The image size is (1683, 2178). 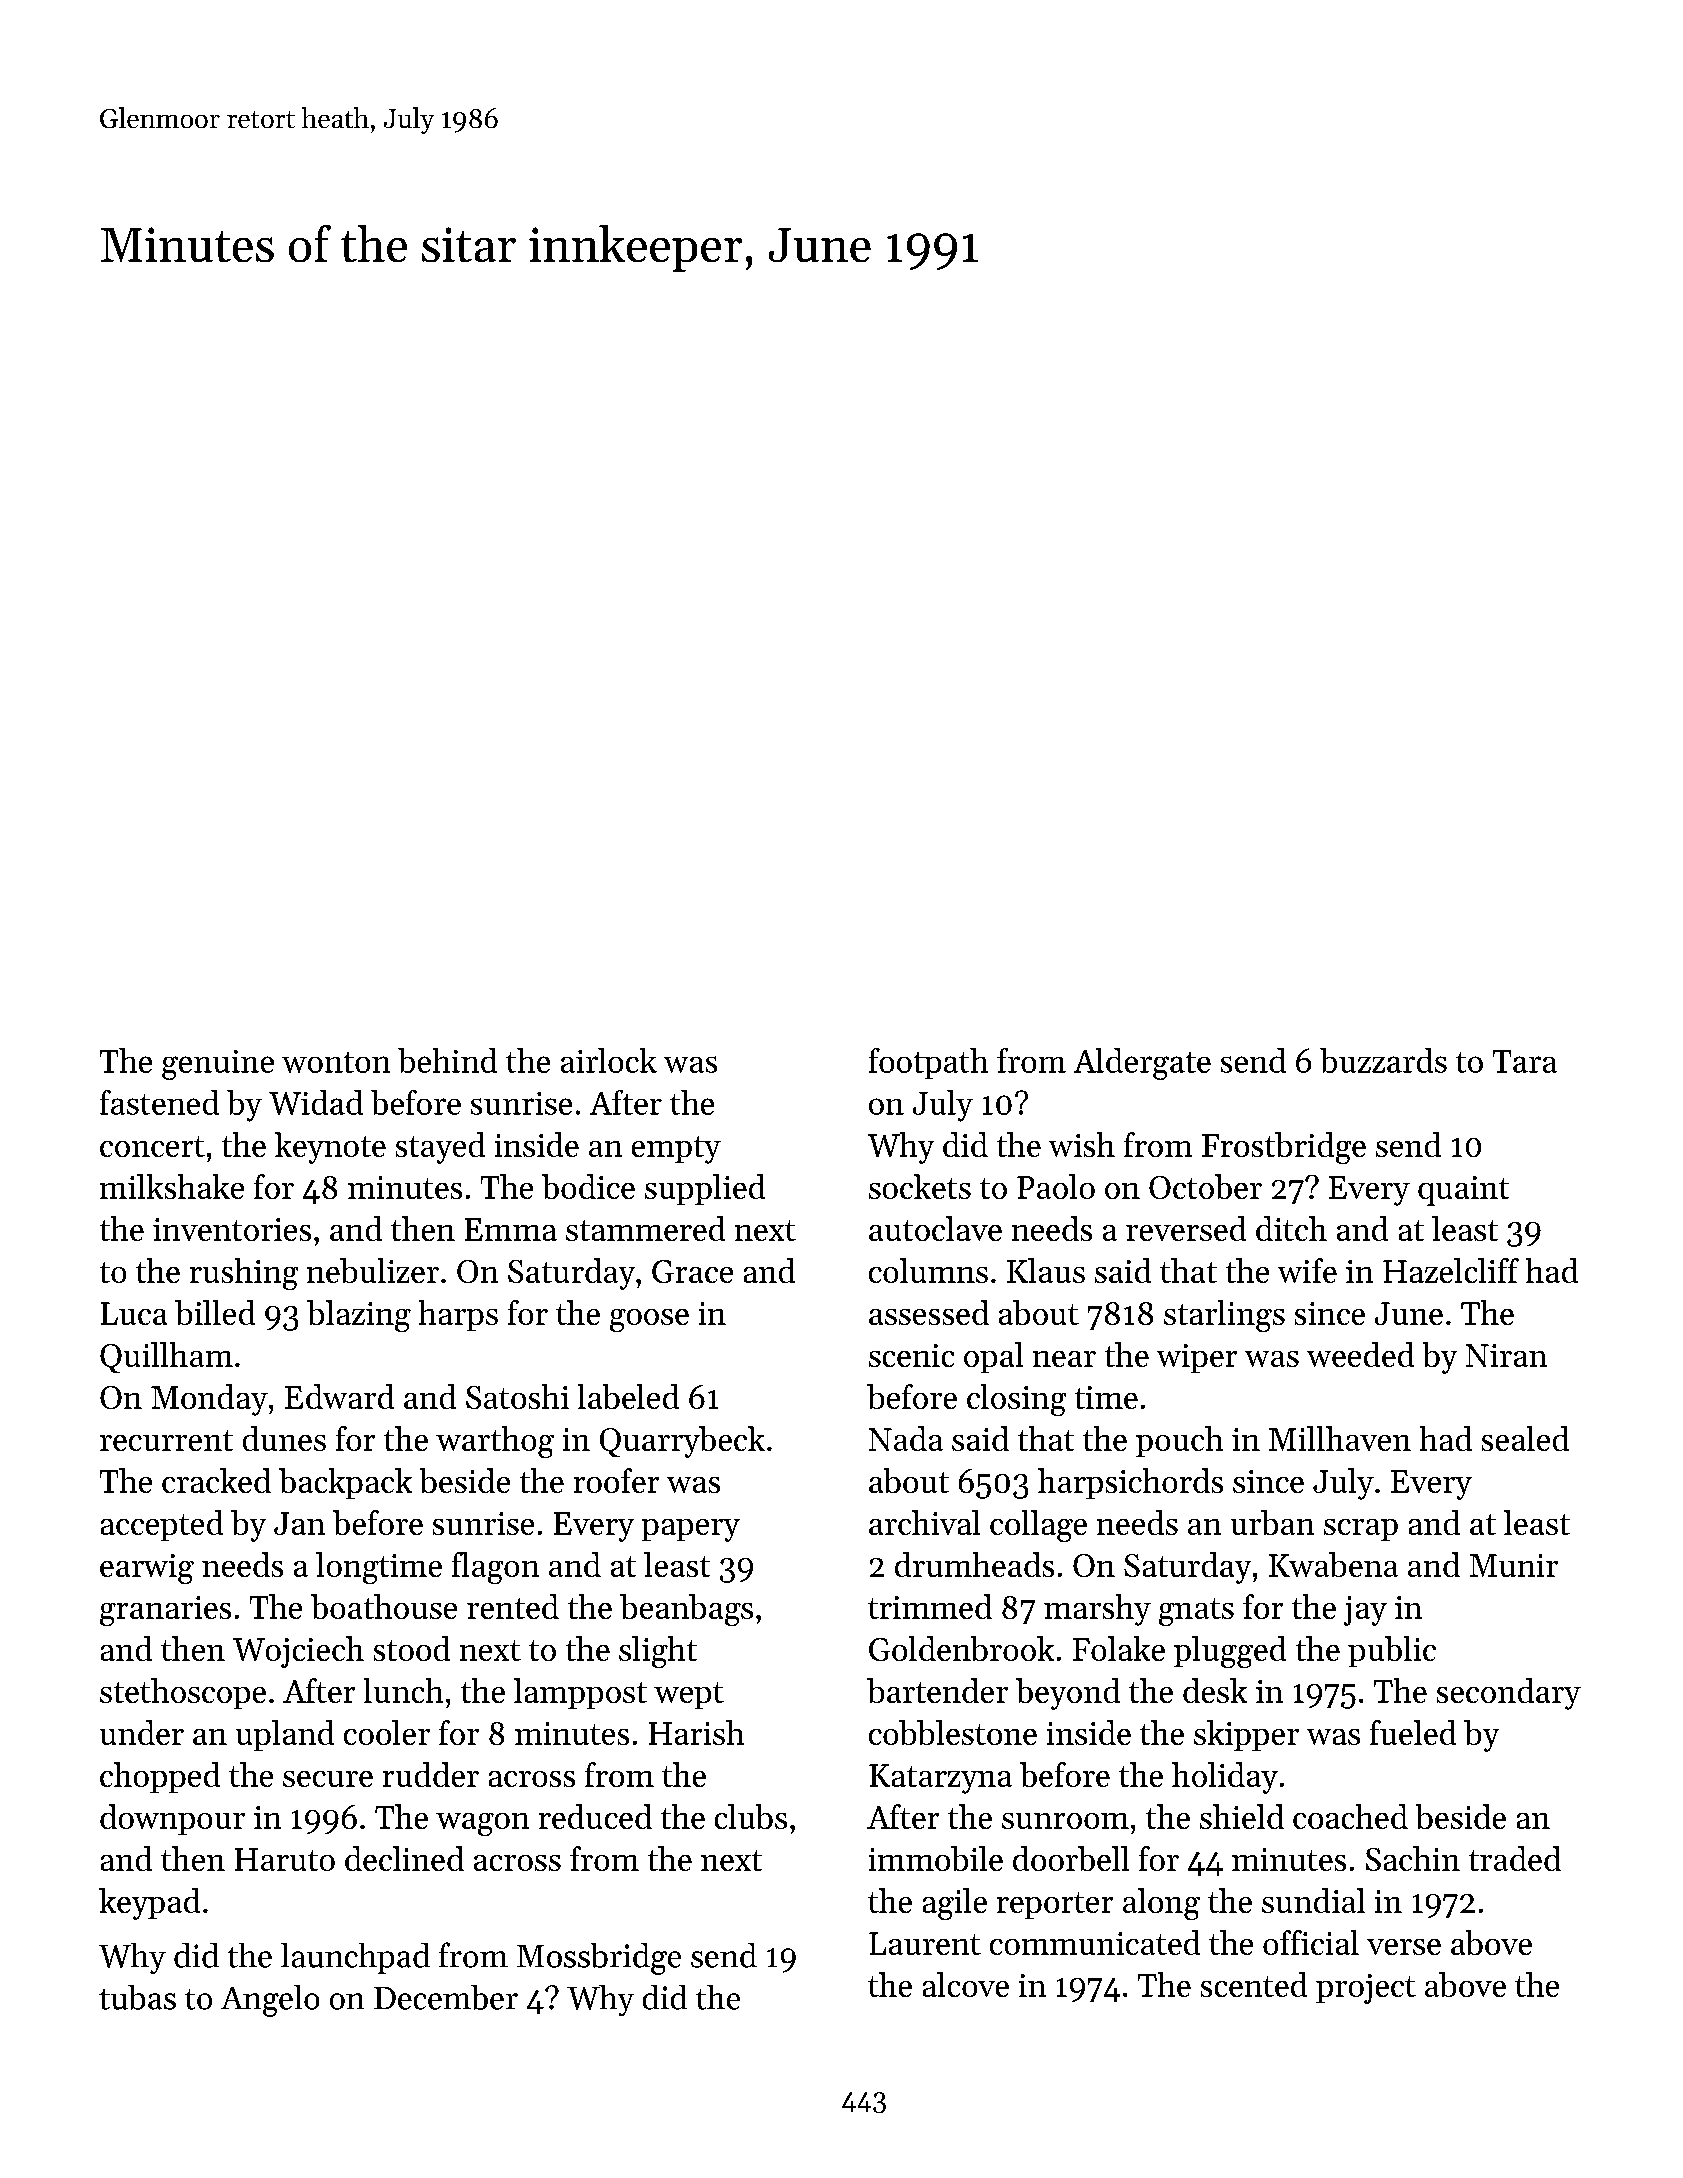 I want to click on buzzards, so click(x=1383, y=1060).
